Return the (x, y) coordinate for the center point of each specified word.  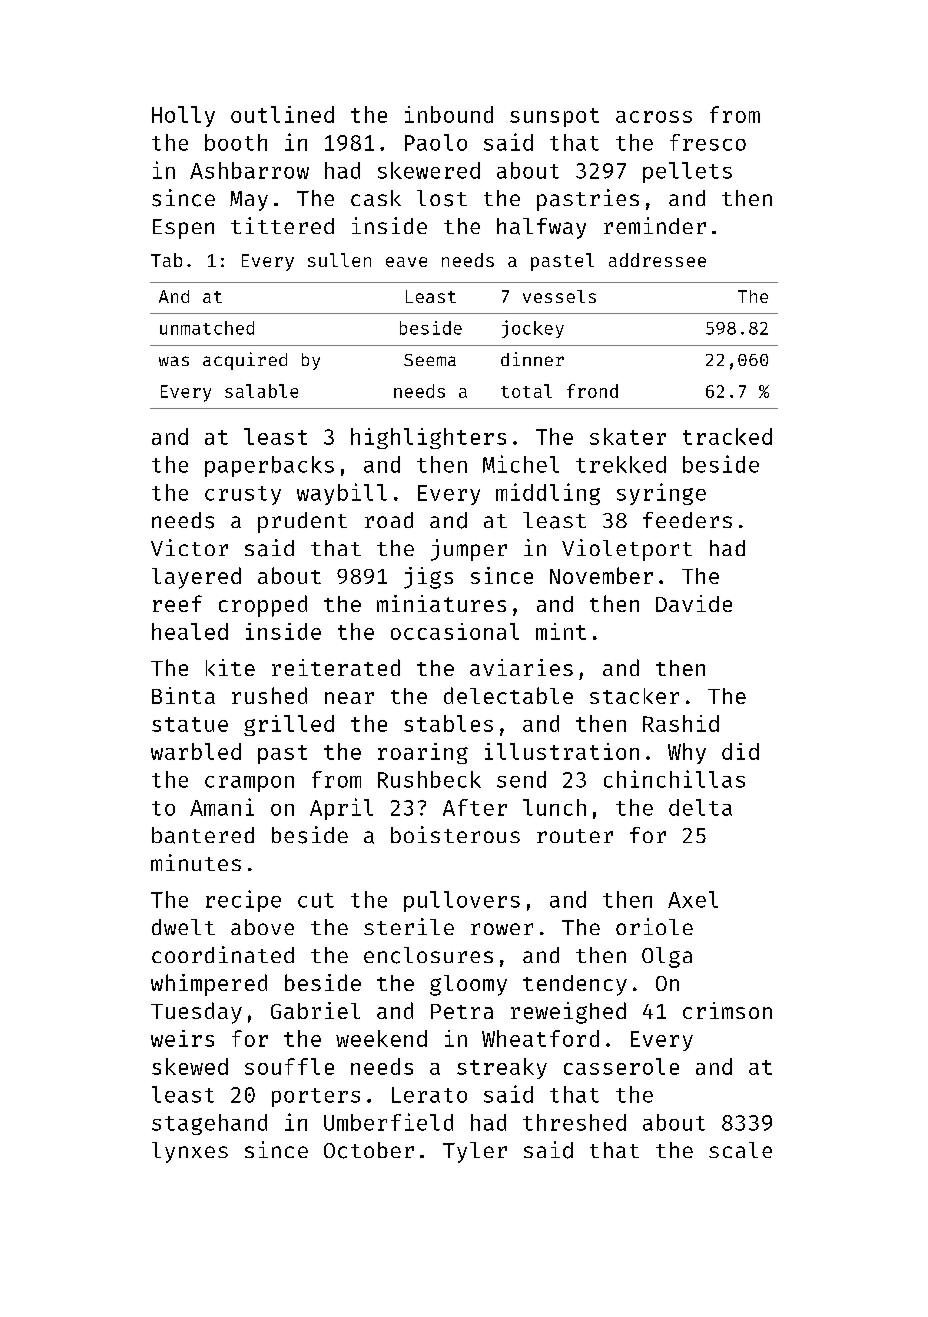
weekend (381, 1038)
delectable (508, 695)
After (475, 807)
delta (700, 807)
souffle (289, 1066)
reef (177, 603)
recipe (243, 901)
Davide (694, 603)
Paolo (436, 142)
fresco (708, 142)
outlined (282, 114)
